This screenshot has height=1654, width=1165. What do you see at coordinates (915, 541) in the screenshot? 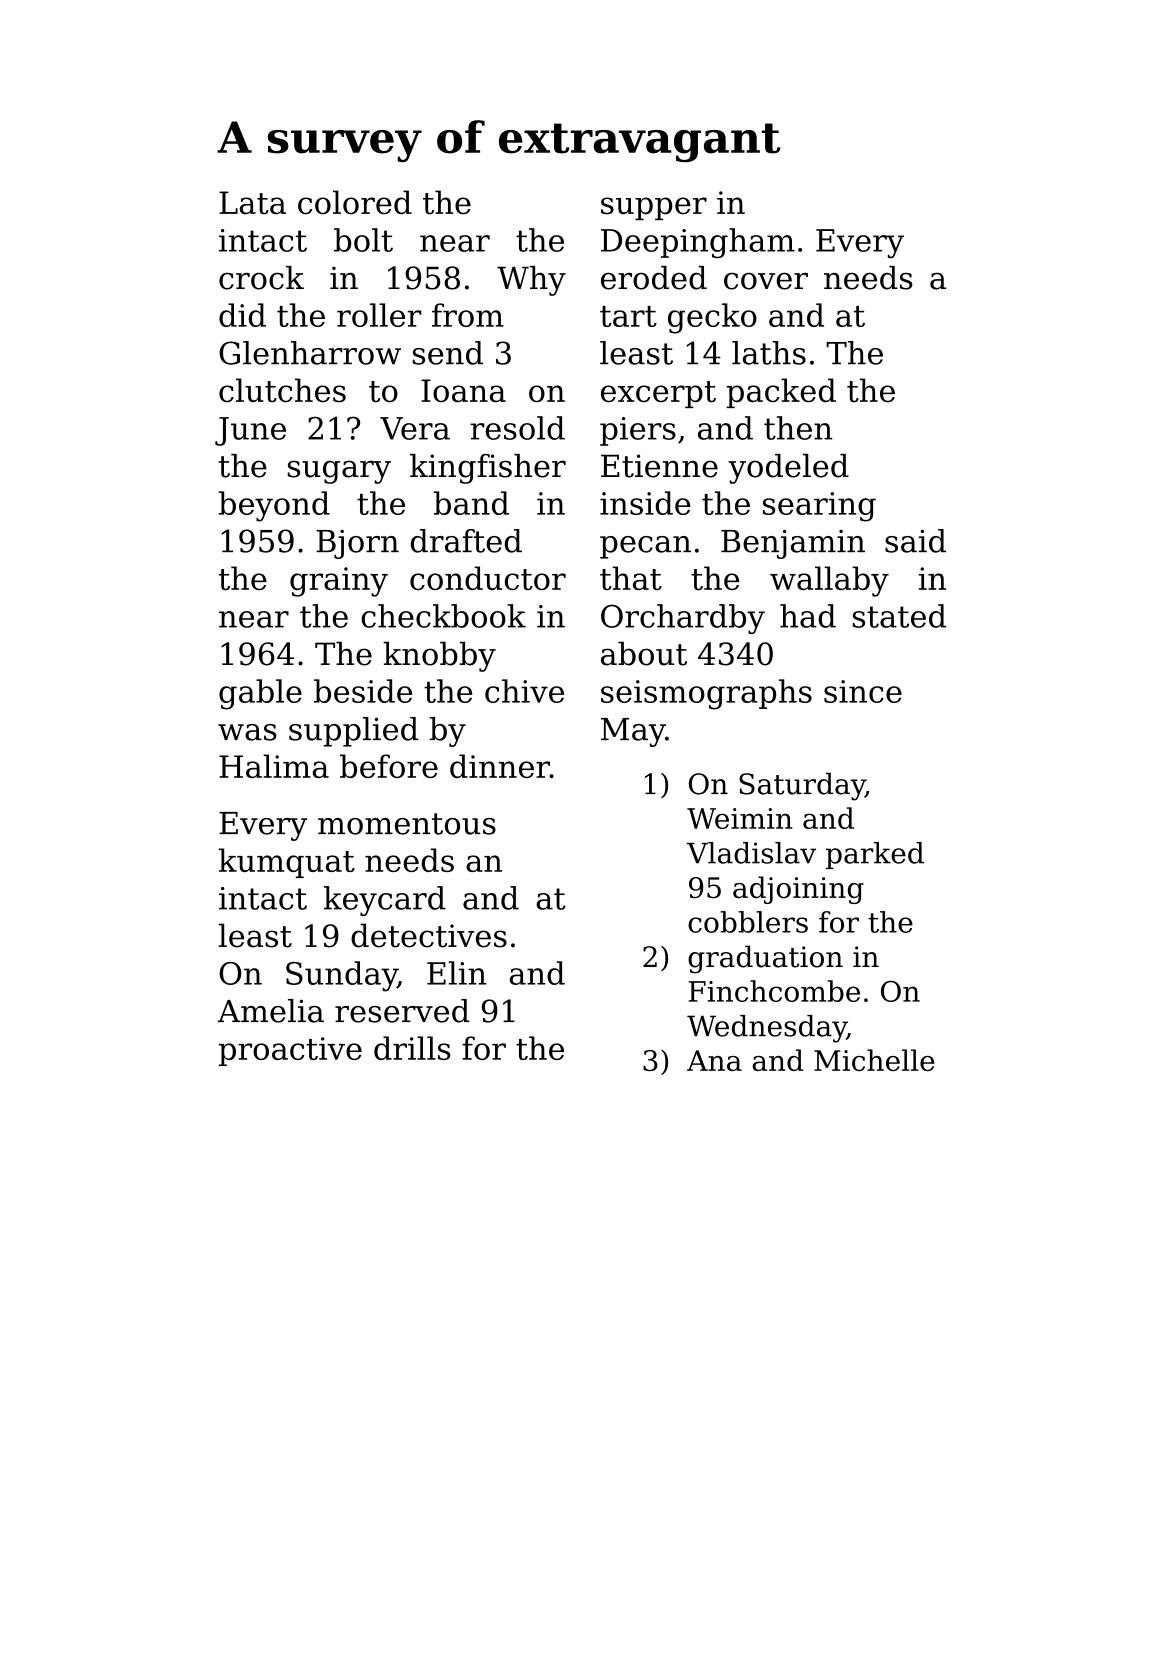
I see `said` at bounding box center [915, 541].
